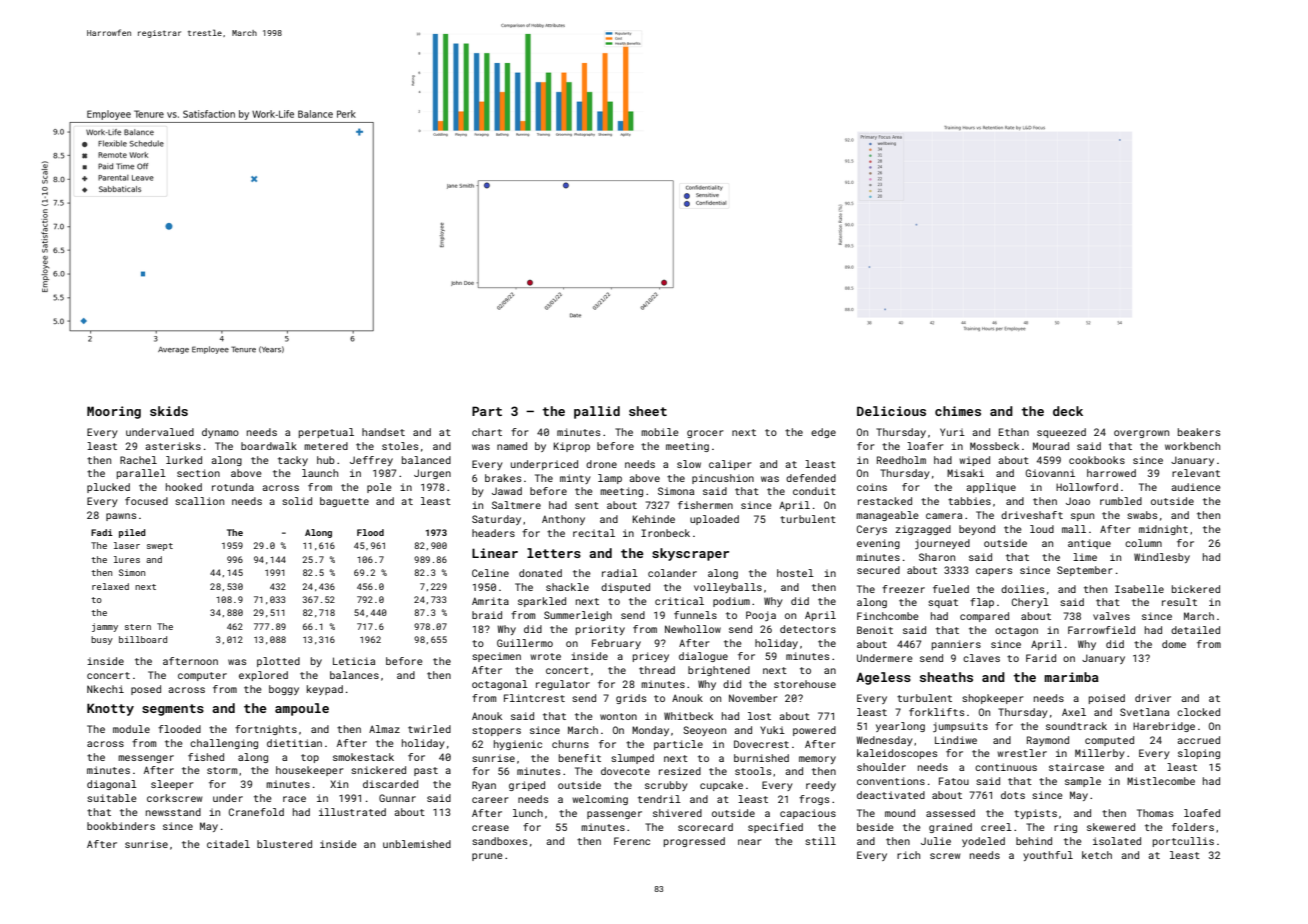 The width and height of the image is (1308, 924). Describe the element at coordinates (131, 729) in the image. I see `module` at that location.
